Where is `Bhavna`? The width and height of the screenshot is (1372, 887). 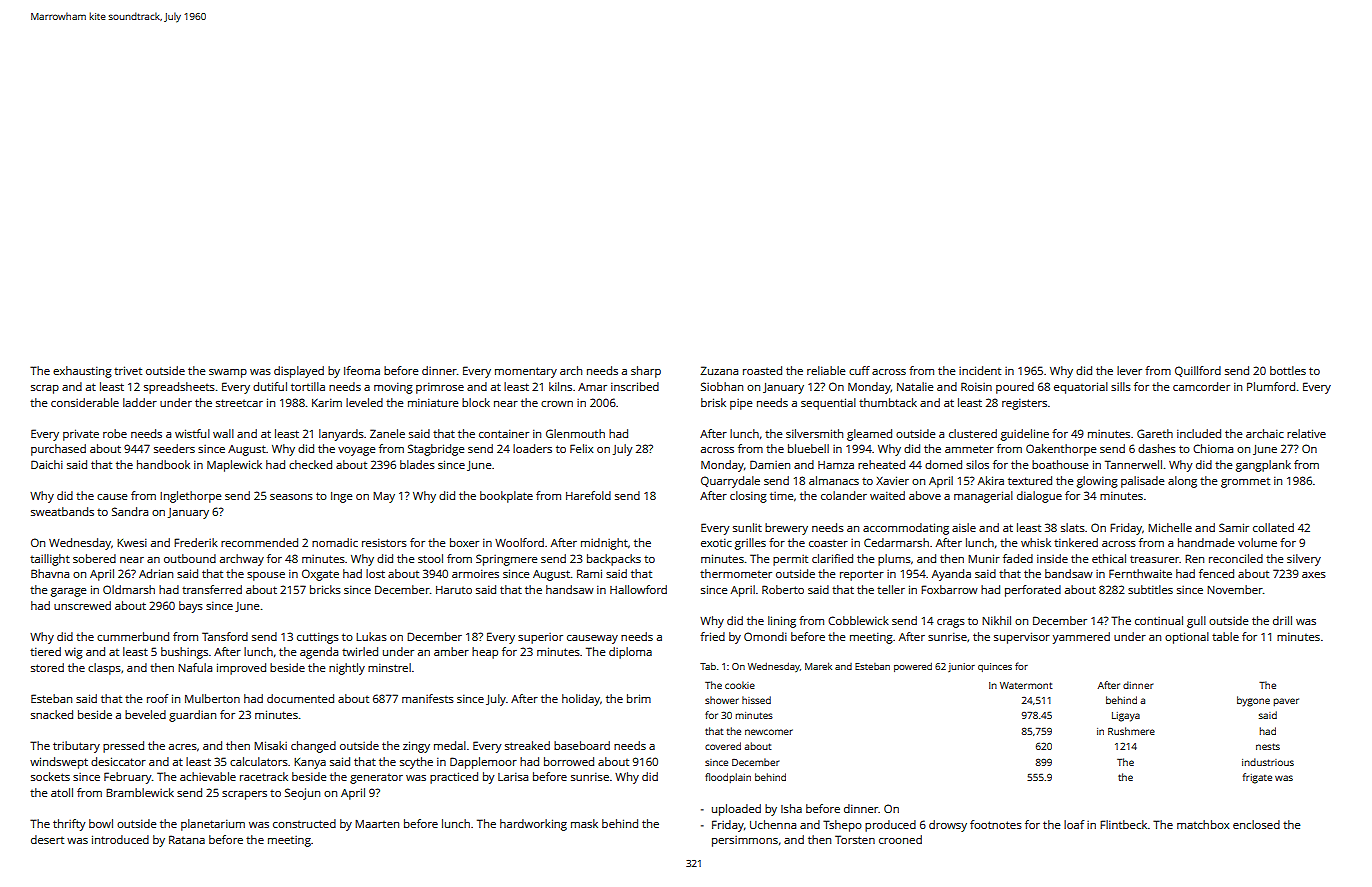
Bhavna is located at coordinates (50, 573).
